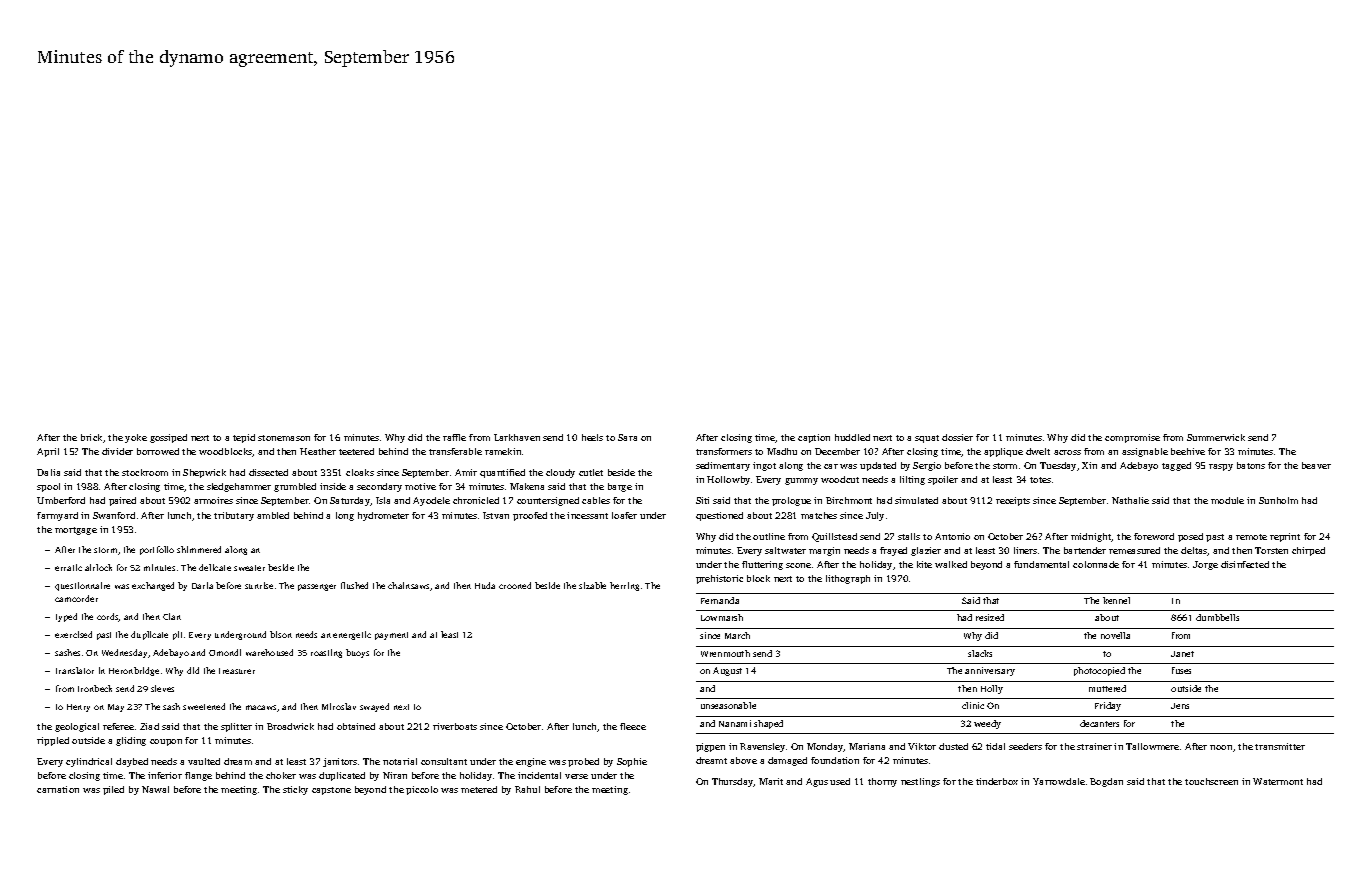 The height and width of the screenshot is (887, 1372). Describe the element at coordinates (727, 671) in the screenshot. I see `August` at that location.
